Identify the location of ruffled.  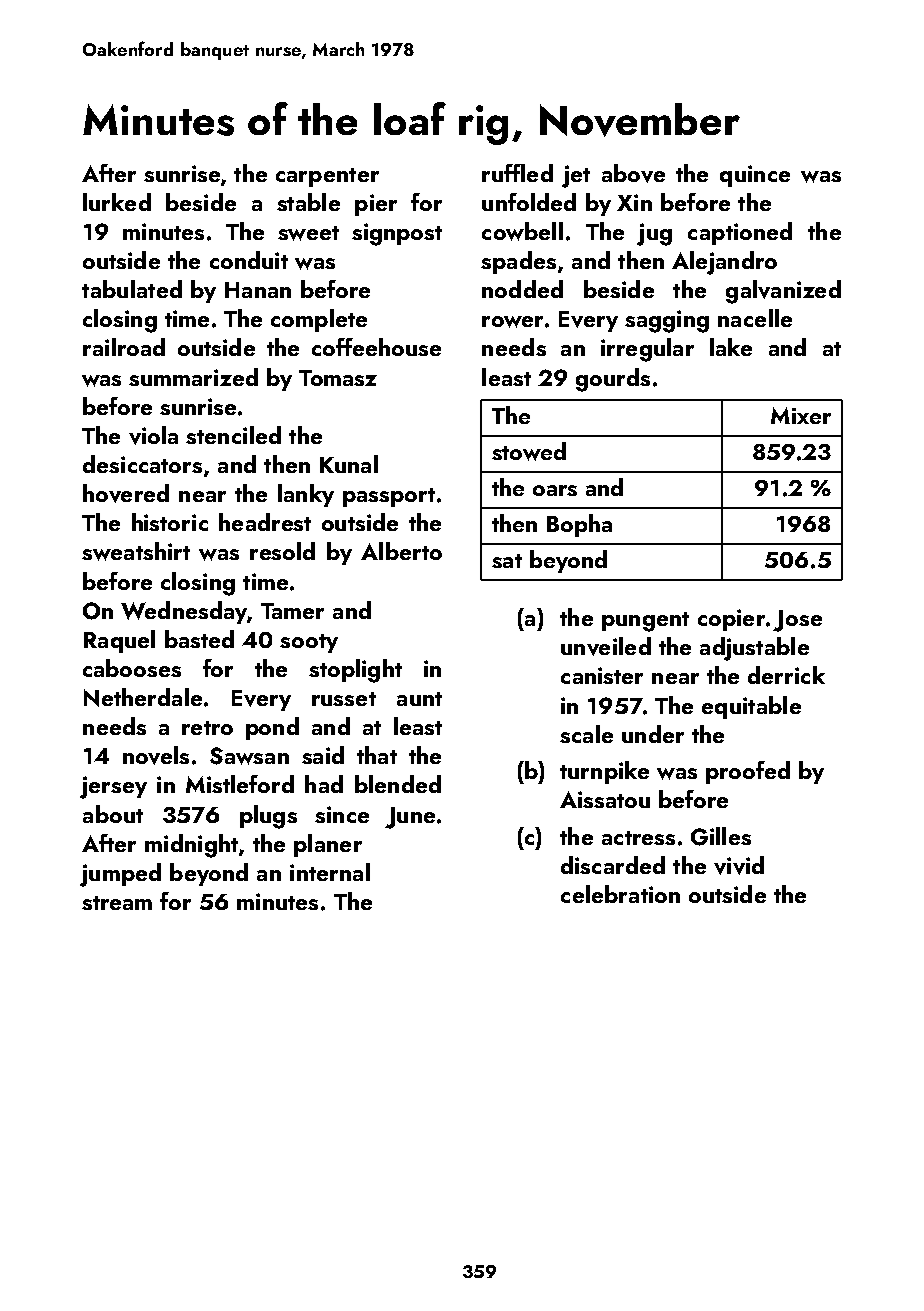
(517, 173).
